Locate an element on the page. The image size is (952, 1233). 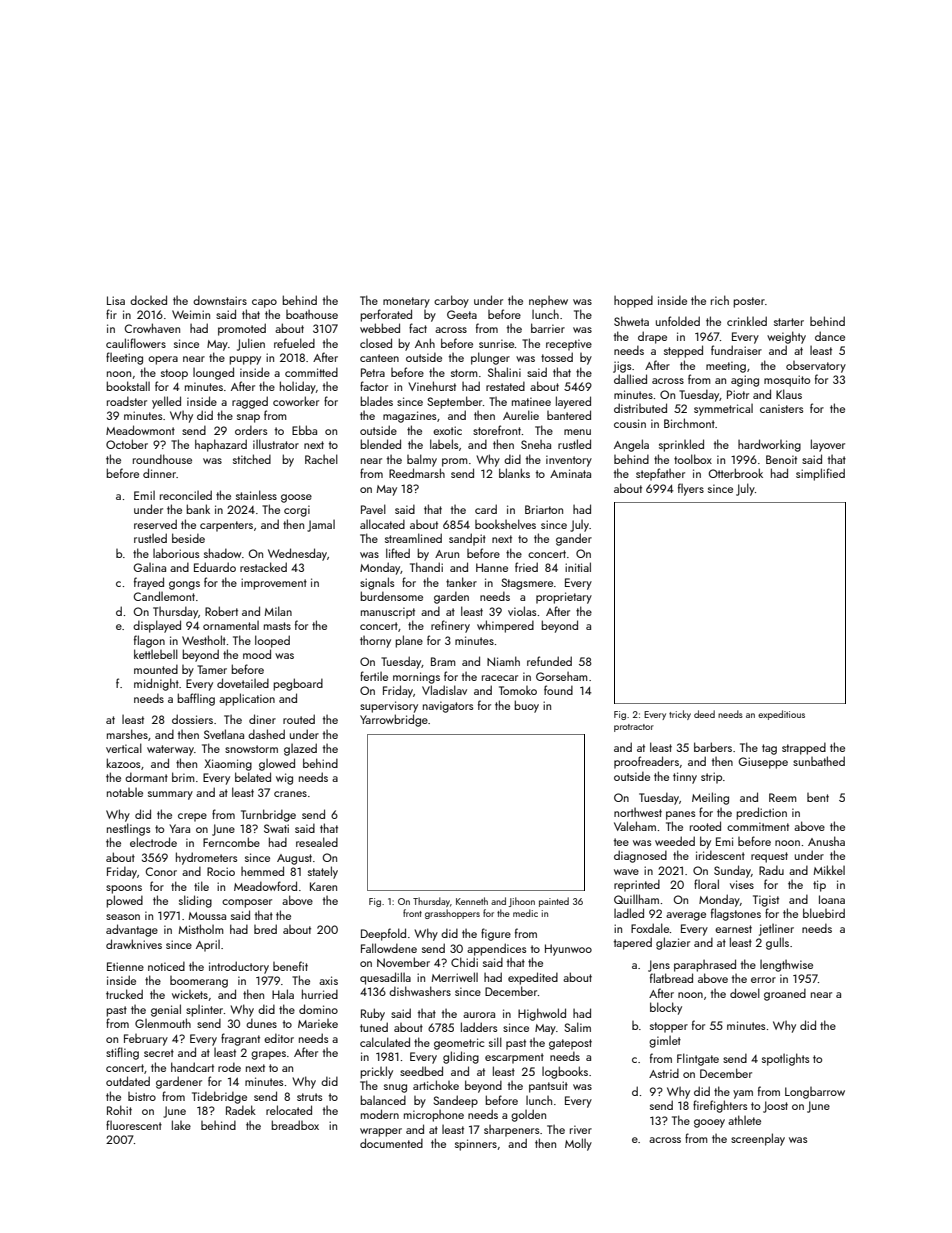
poster is located at coordinates (749, 302).
